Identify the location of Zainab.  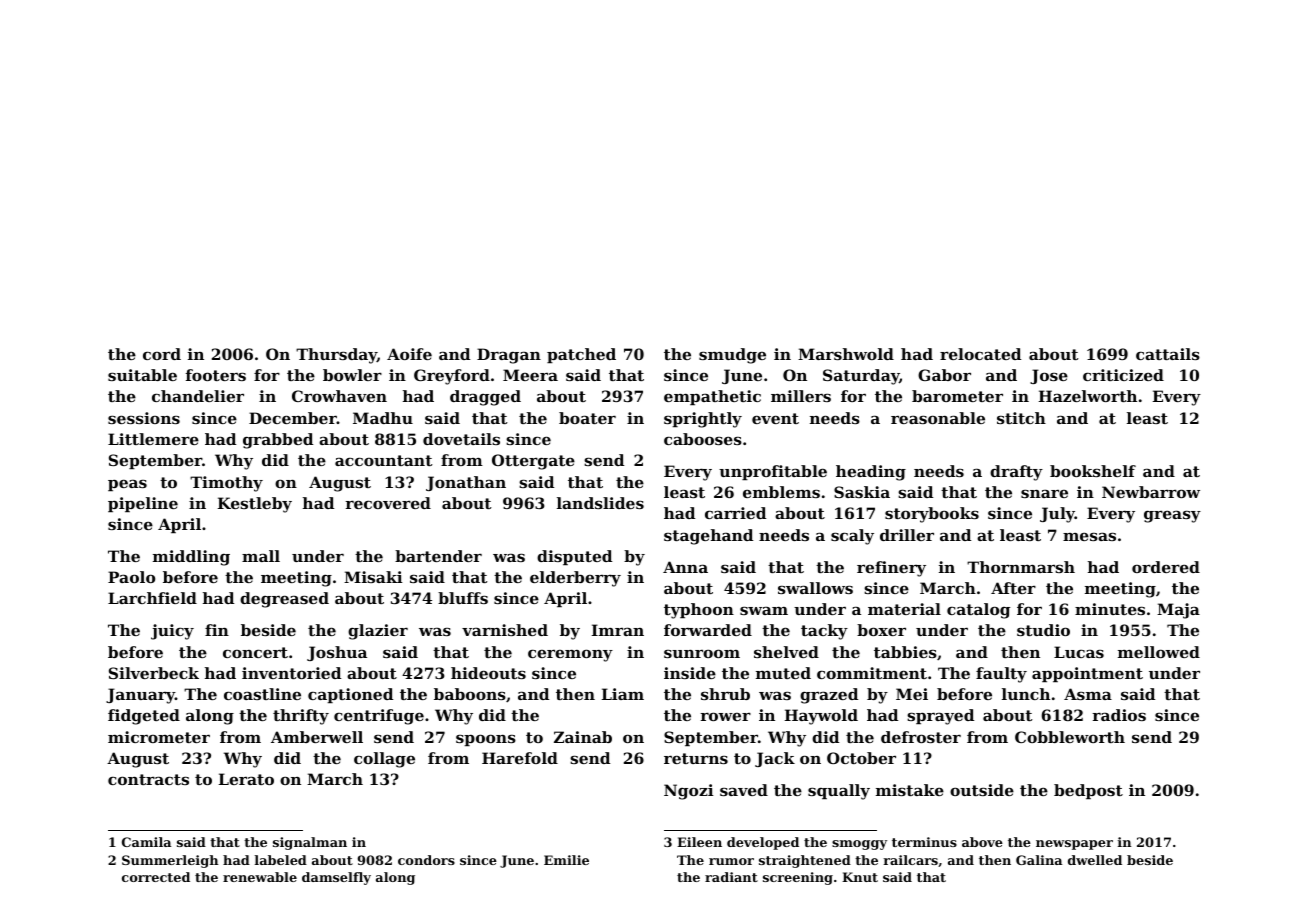
(583, 737).
